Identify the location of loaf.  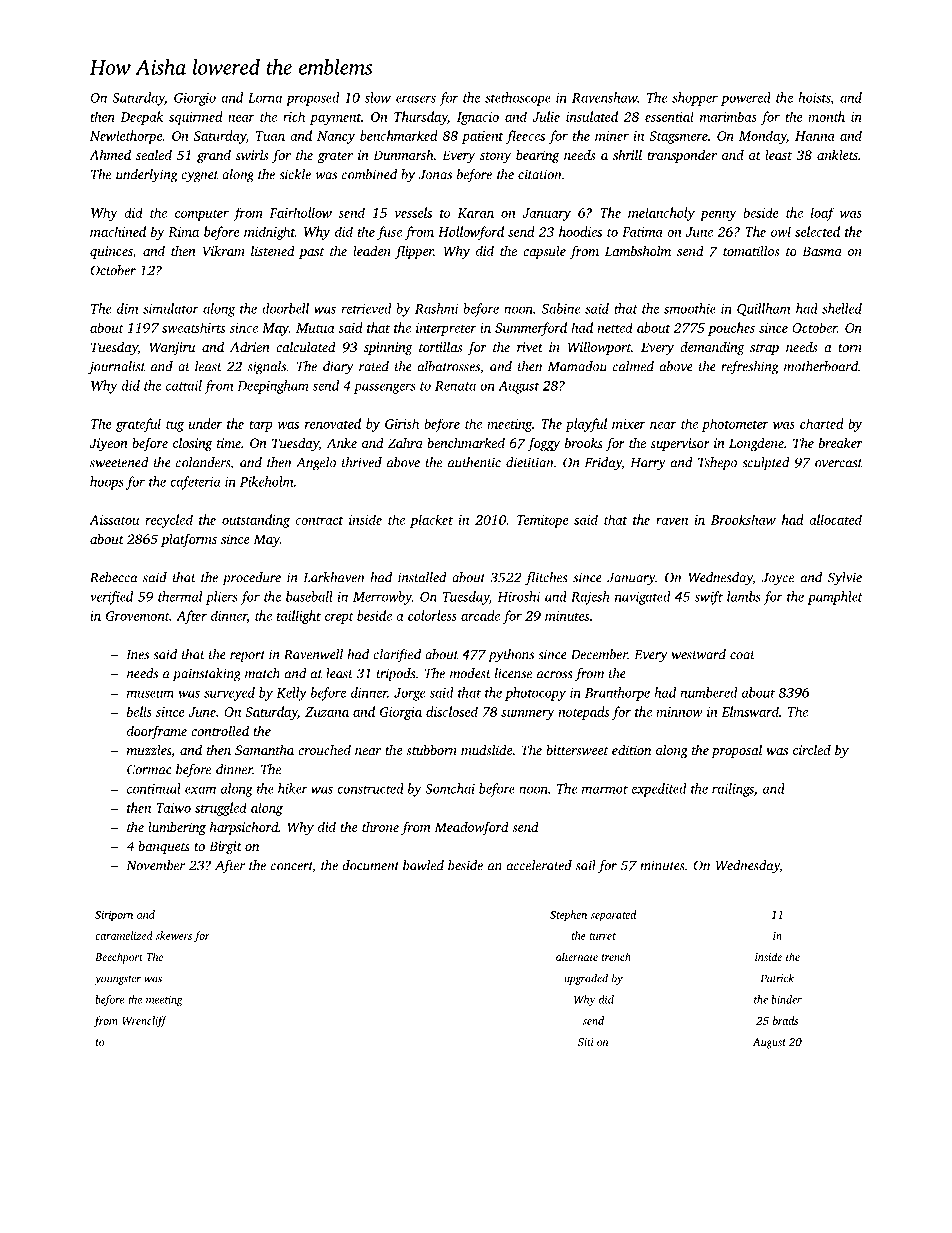
(823, 214).
